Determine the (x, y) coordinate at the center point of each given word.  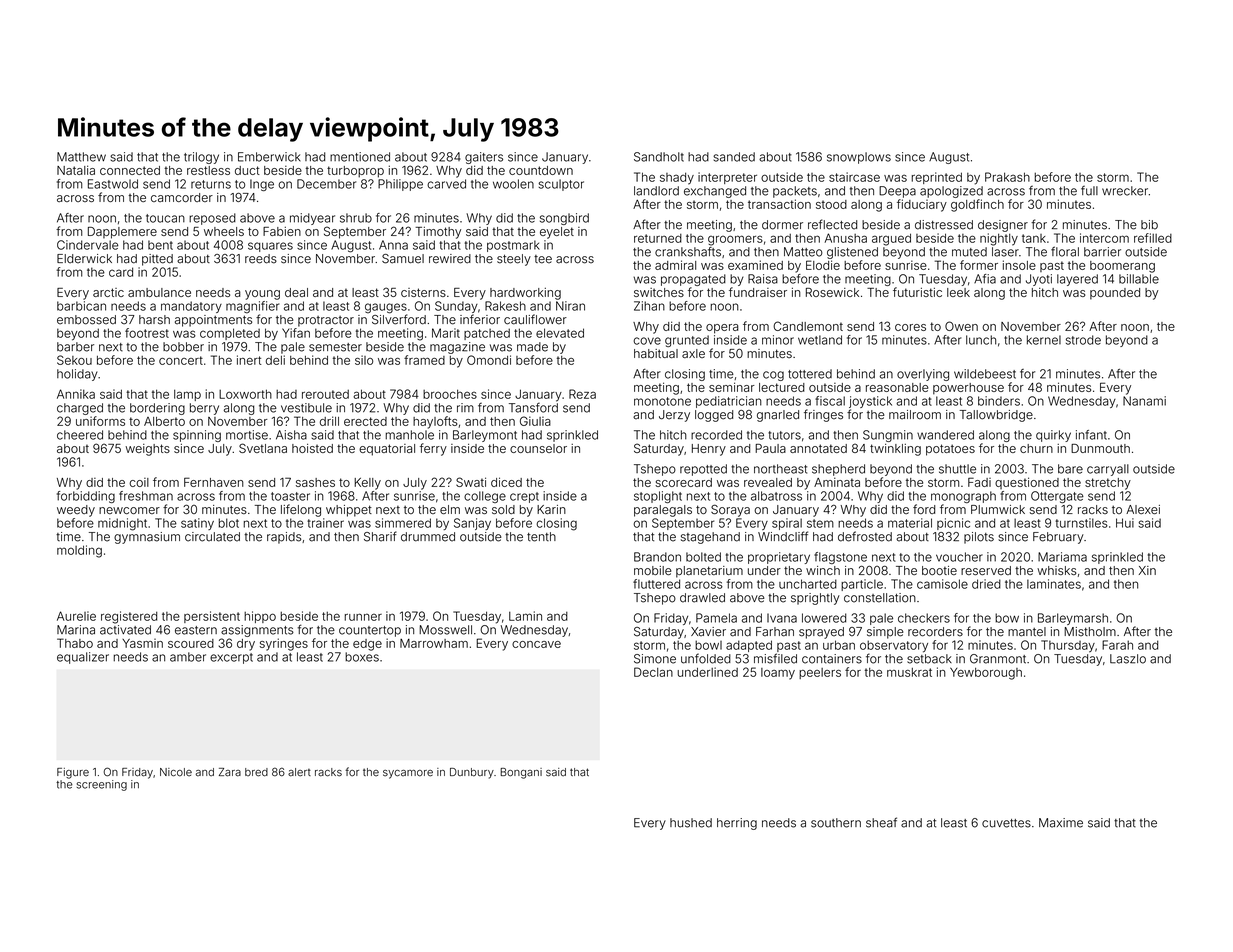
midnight (122, 524)
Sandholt (659, 157)
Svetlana (263, 448)
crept (524, 497)
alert (299, 772)
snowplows (859, 158)
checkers (924, 618)
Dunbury (472, 773)
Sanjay (472, 524)
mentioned (360, 157)
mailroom (915, 415)
